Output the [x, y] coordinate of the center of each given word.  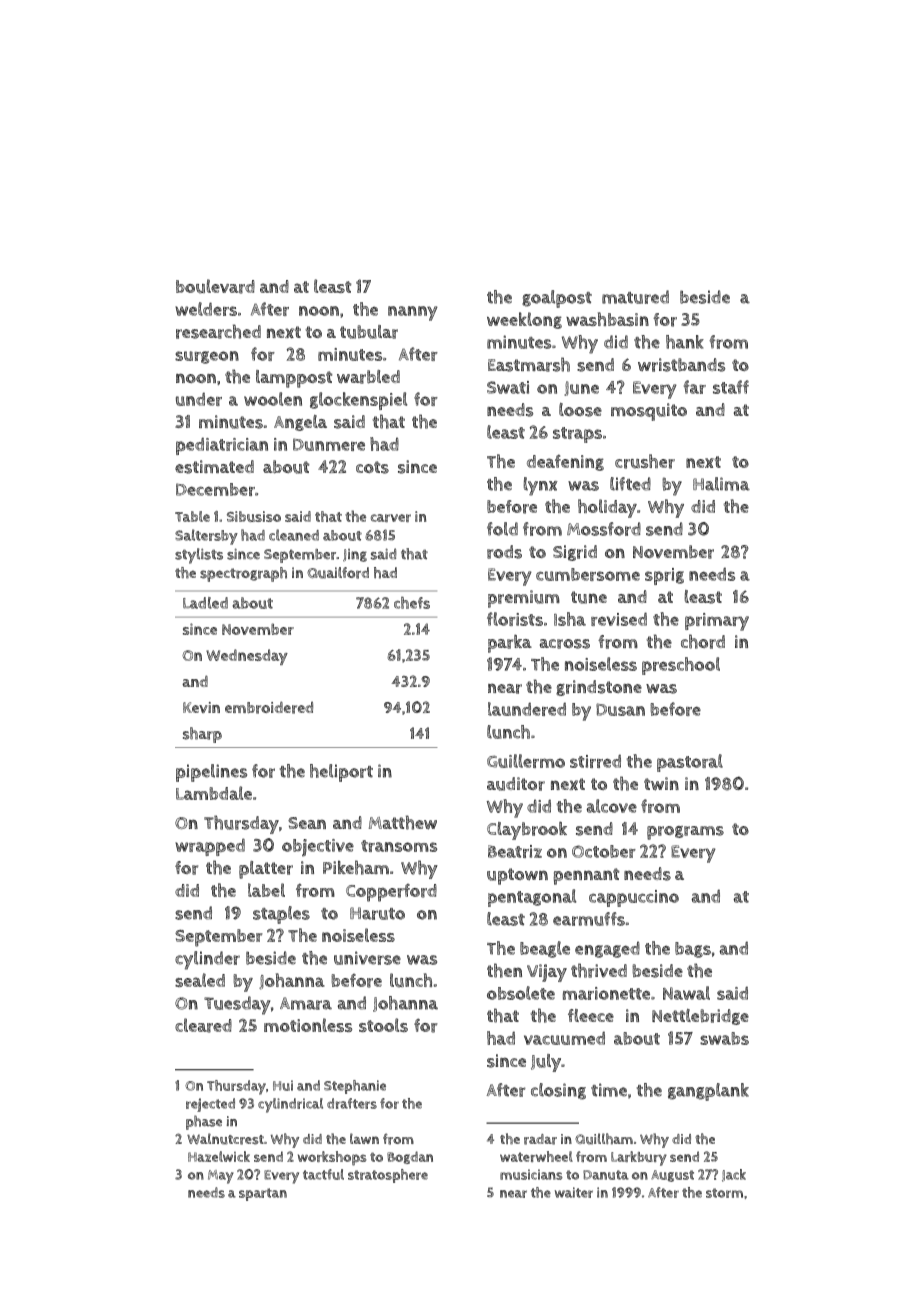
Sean [307, 823]
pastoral [690, 763]
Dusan [620, 709]
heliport [341, 773]
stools [383, 1025]
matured [635, 297]
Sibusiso [254, 516]
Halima [721, 484]
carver [391, 518]
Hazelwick [219, 1156]
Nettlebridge [700, 1017]
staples [281, 915]
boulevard [215, 286]
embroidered [269, 707]
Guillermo [526, 761]
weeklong [524, 320]
